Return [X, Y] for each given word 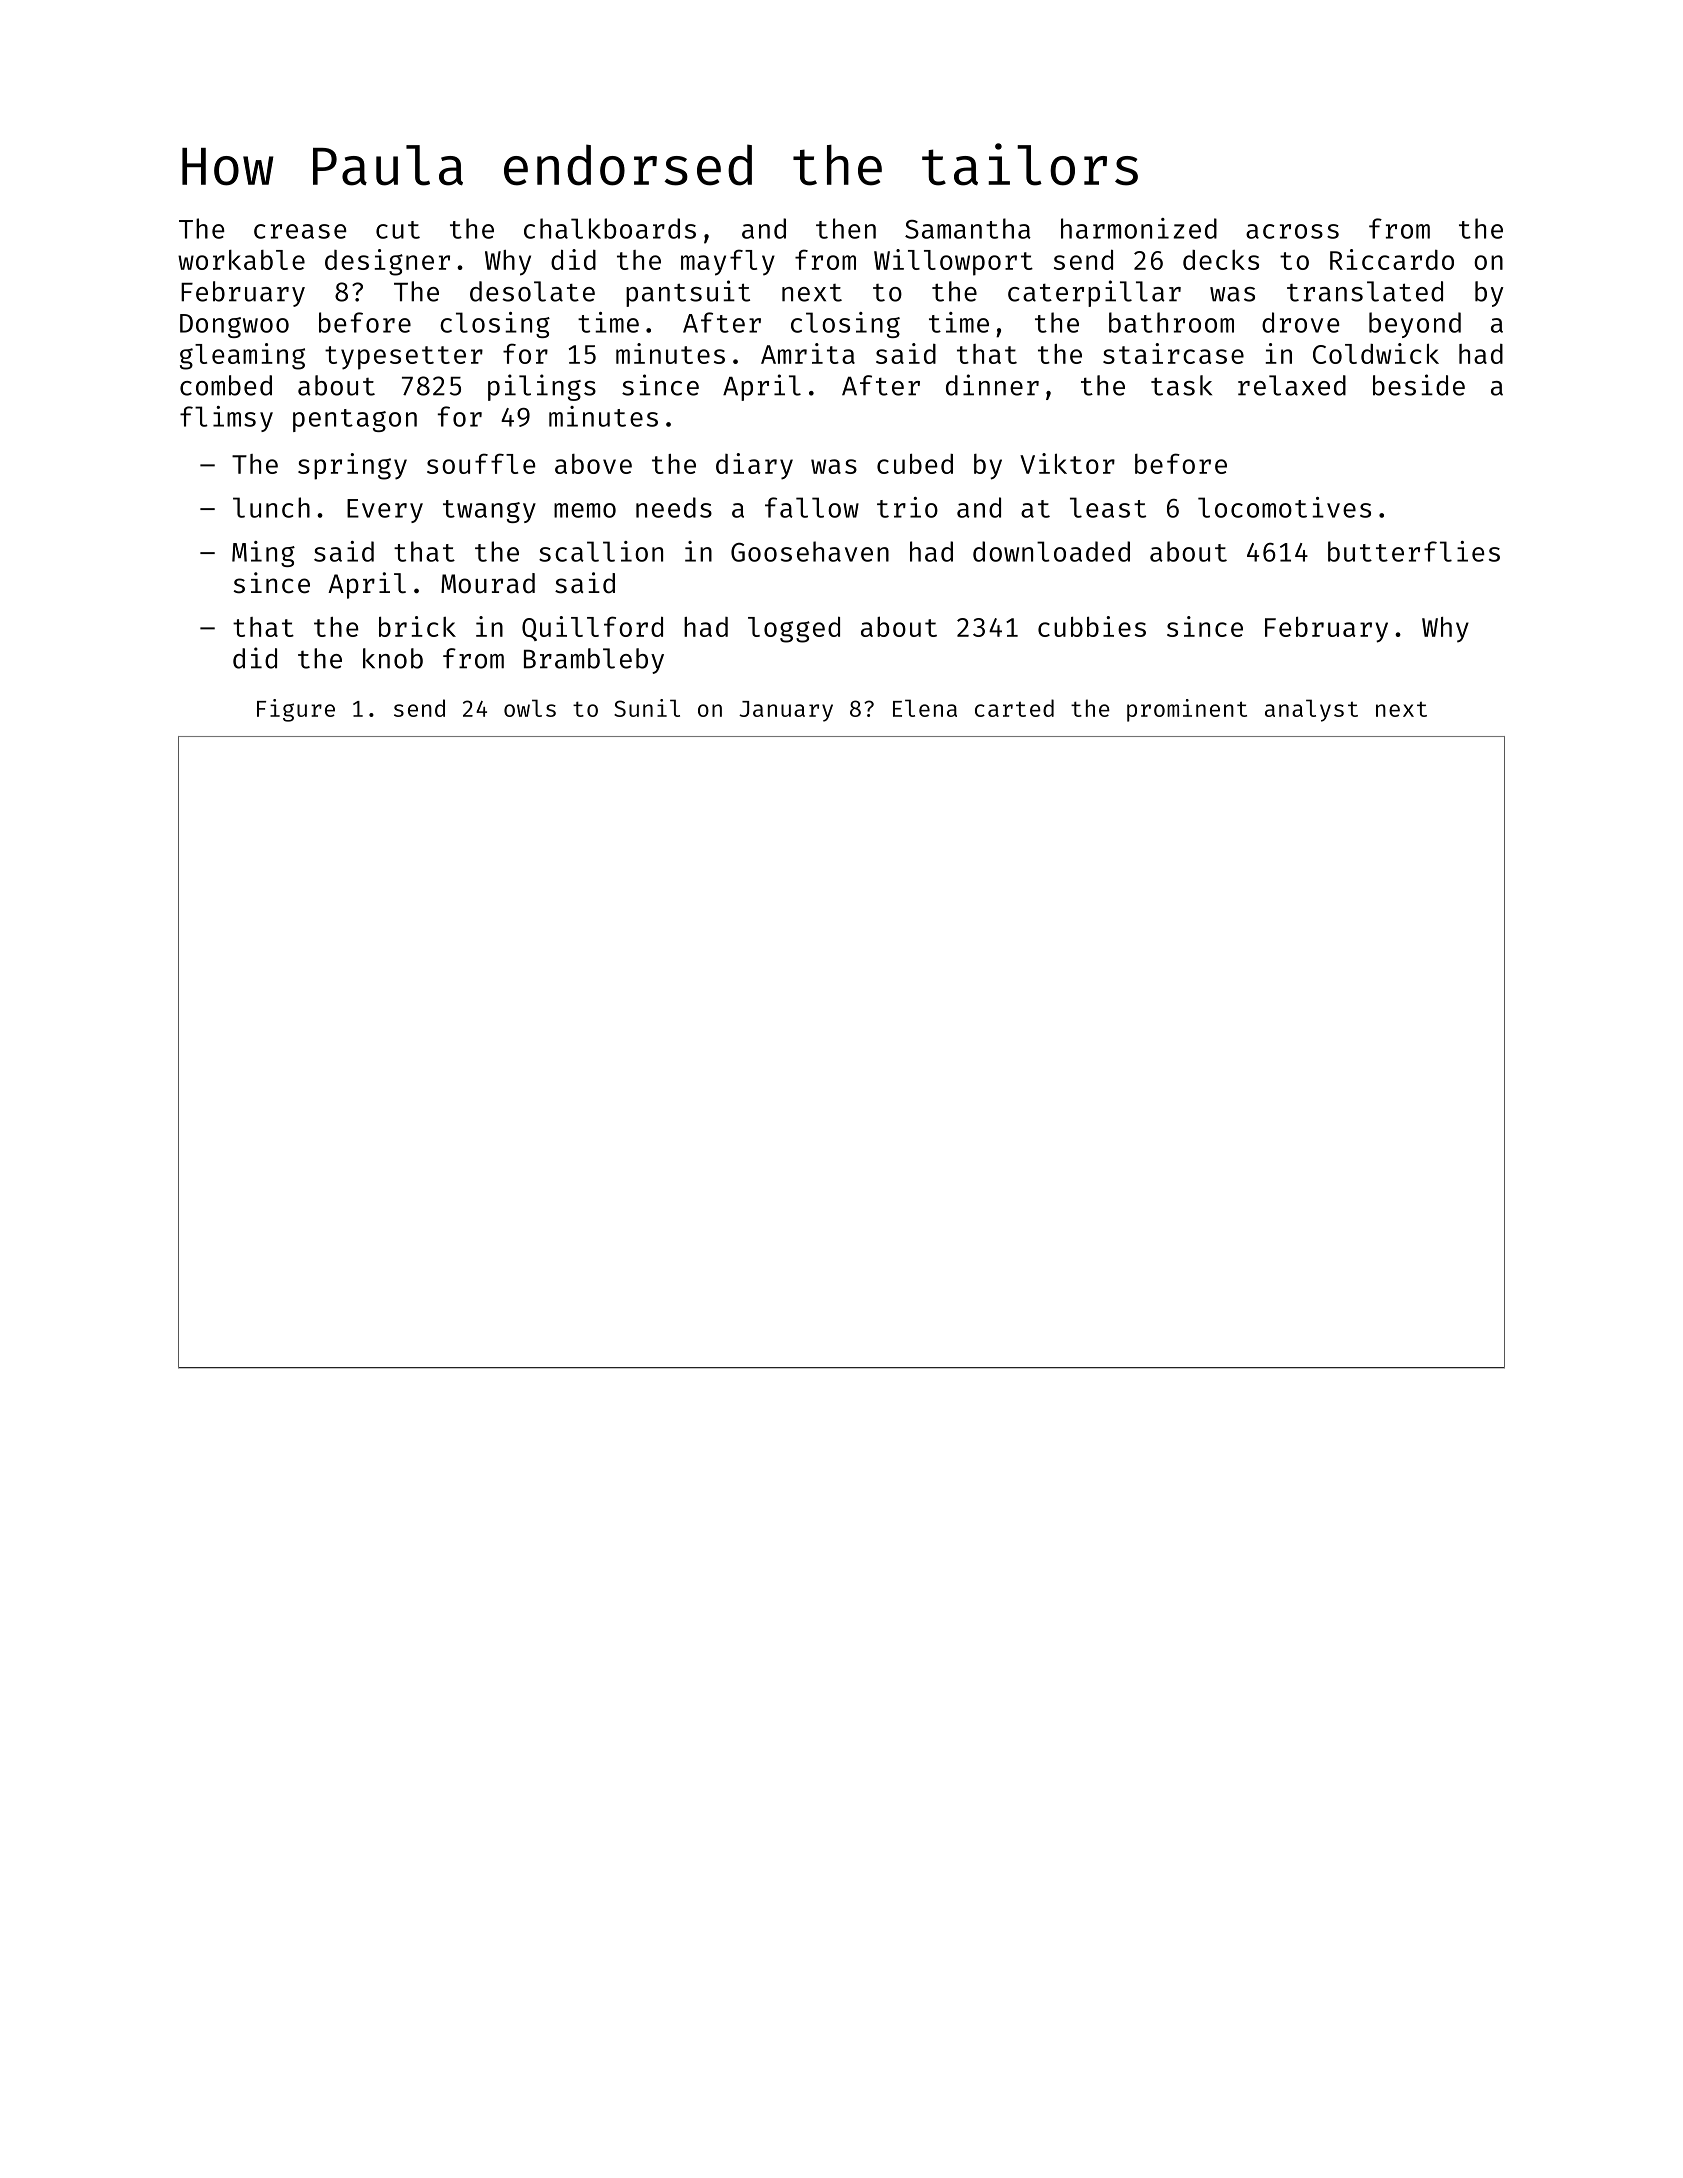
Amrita [808, 353]
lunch [271, 507]
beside [1419, 385]
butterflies [1414, 551]
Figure [296, 710]
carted [1014, 708]
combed [226, 385]
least [1108, 507]
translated [1365, 291]
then [846, 228]
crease [300, 231]
